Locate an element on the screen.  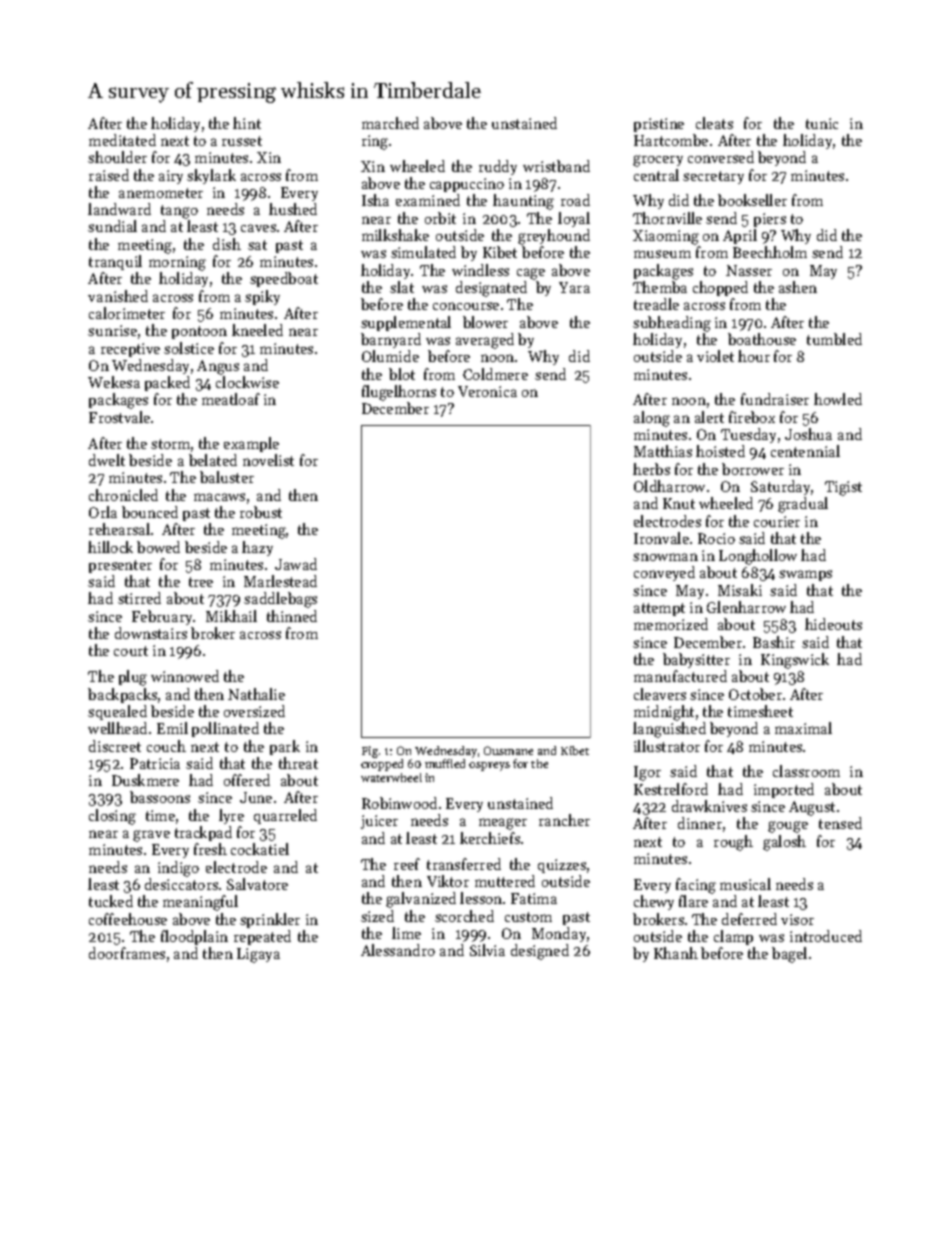
tunic is located at coordinates (822, 123).
